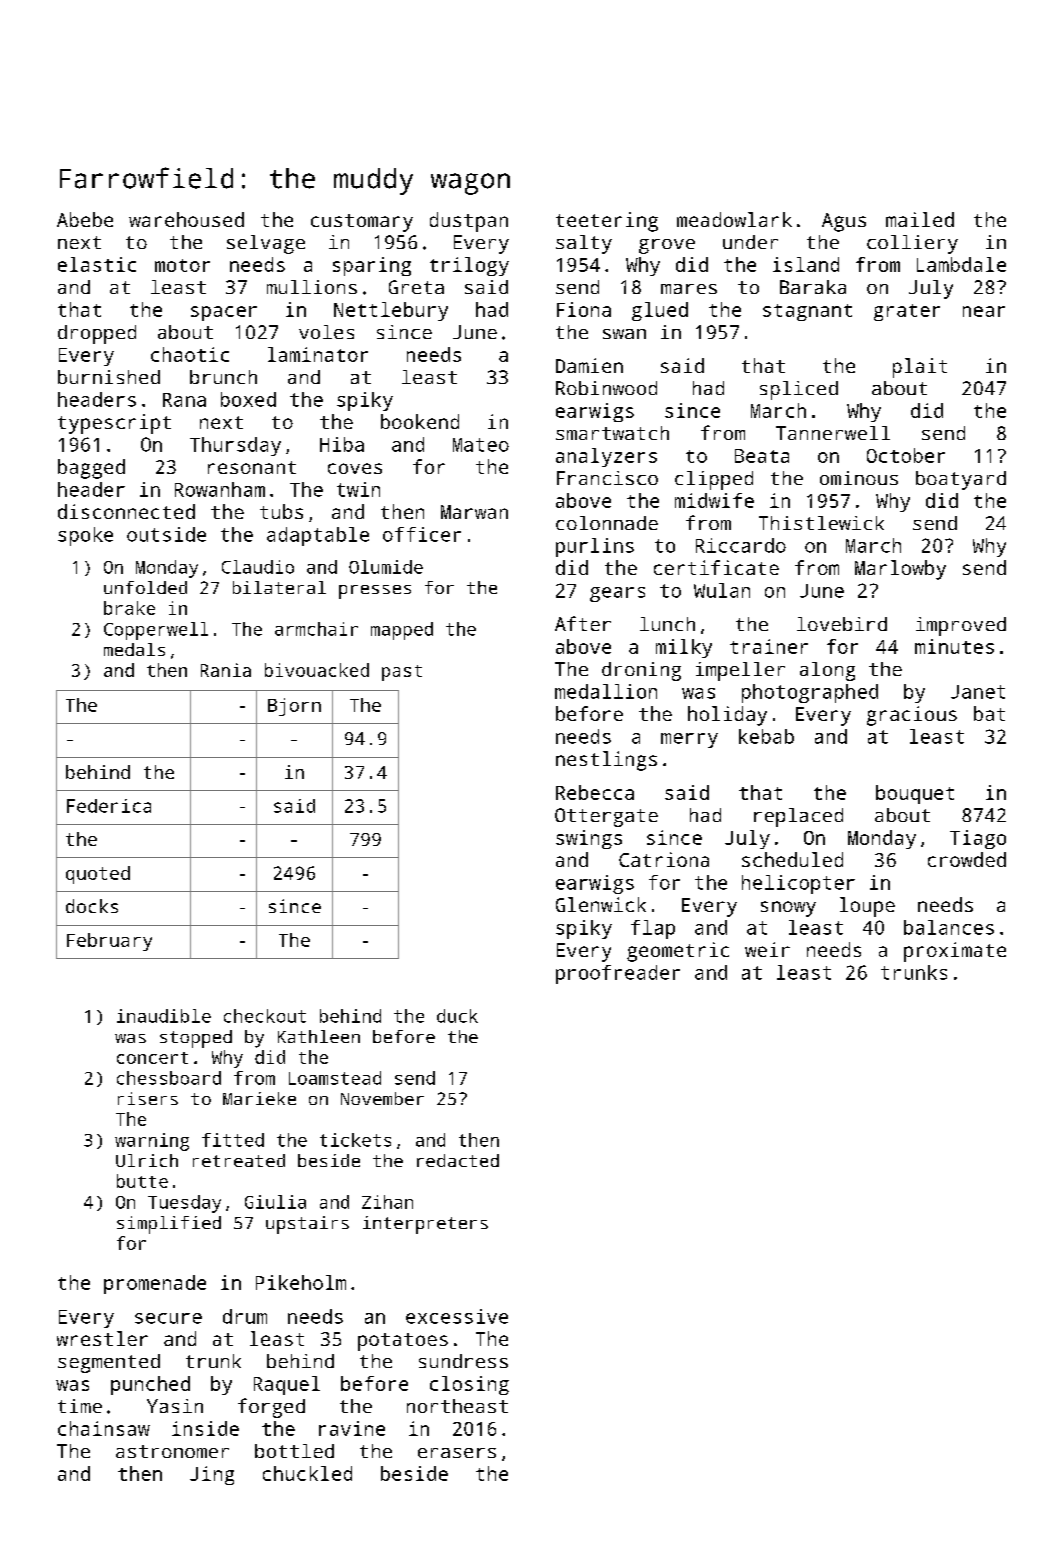 The width and height of the screenshot is (1064, 1541). What do you see at coordinates (678, 952) in the screenshot?
I see `geometric` at bounding box center [678, 952].
